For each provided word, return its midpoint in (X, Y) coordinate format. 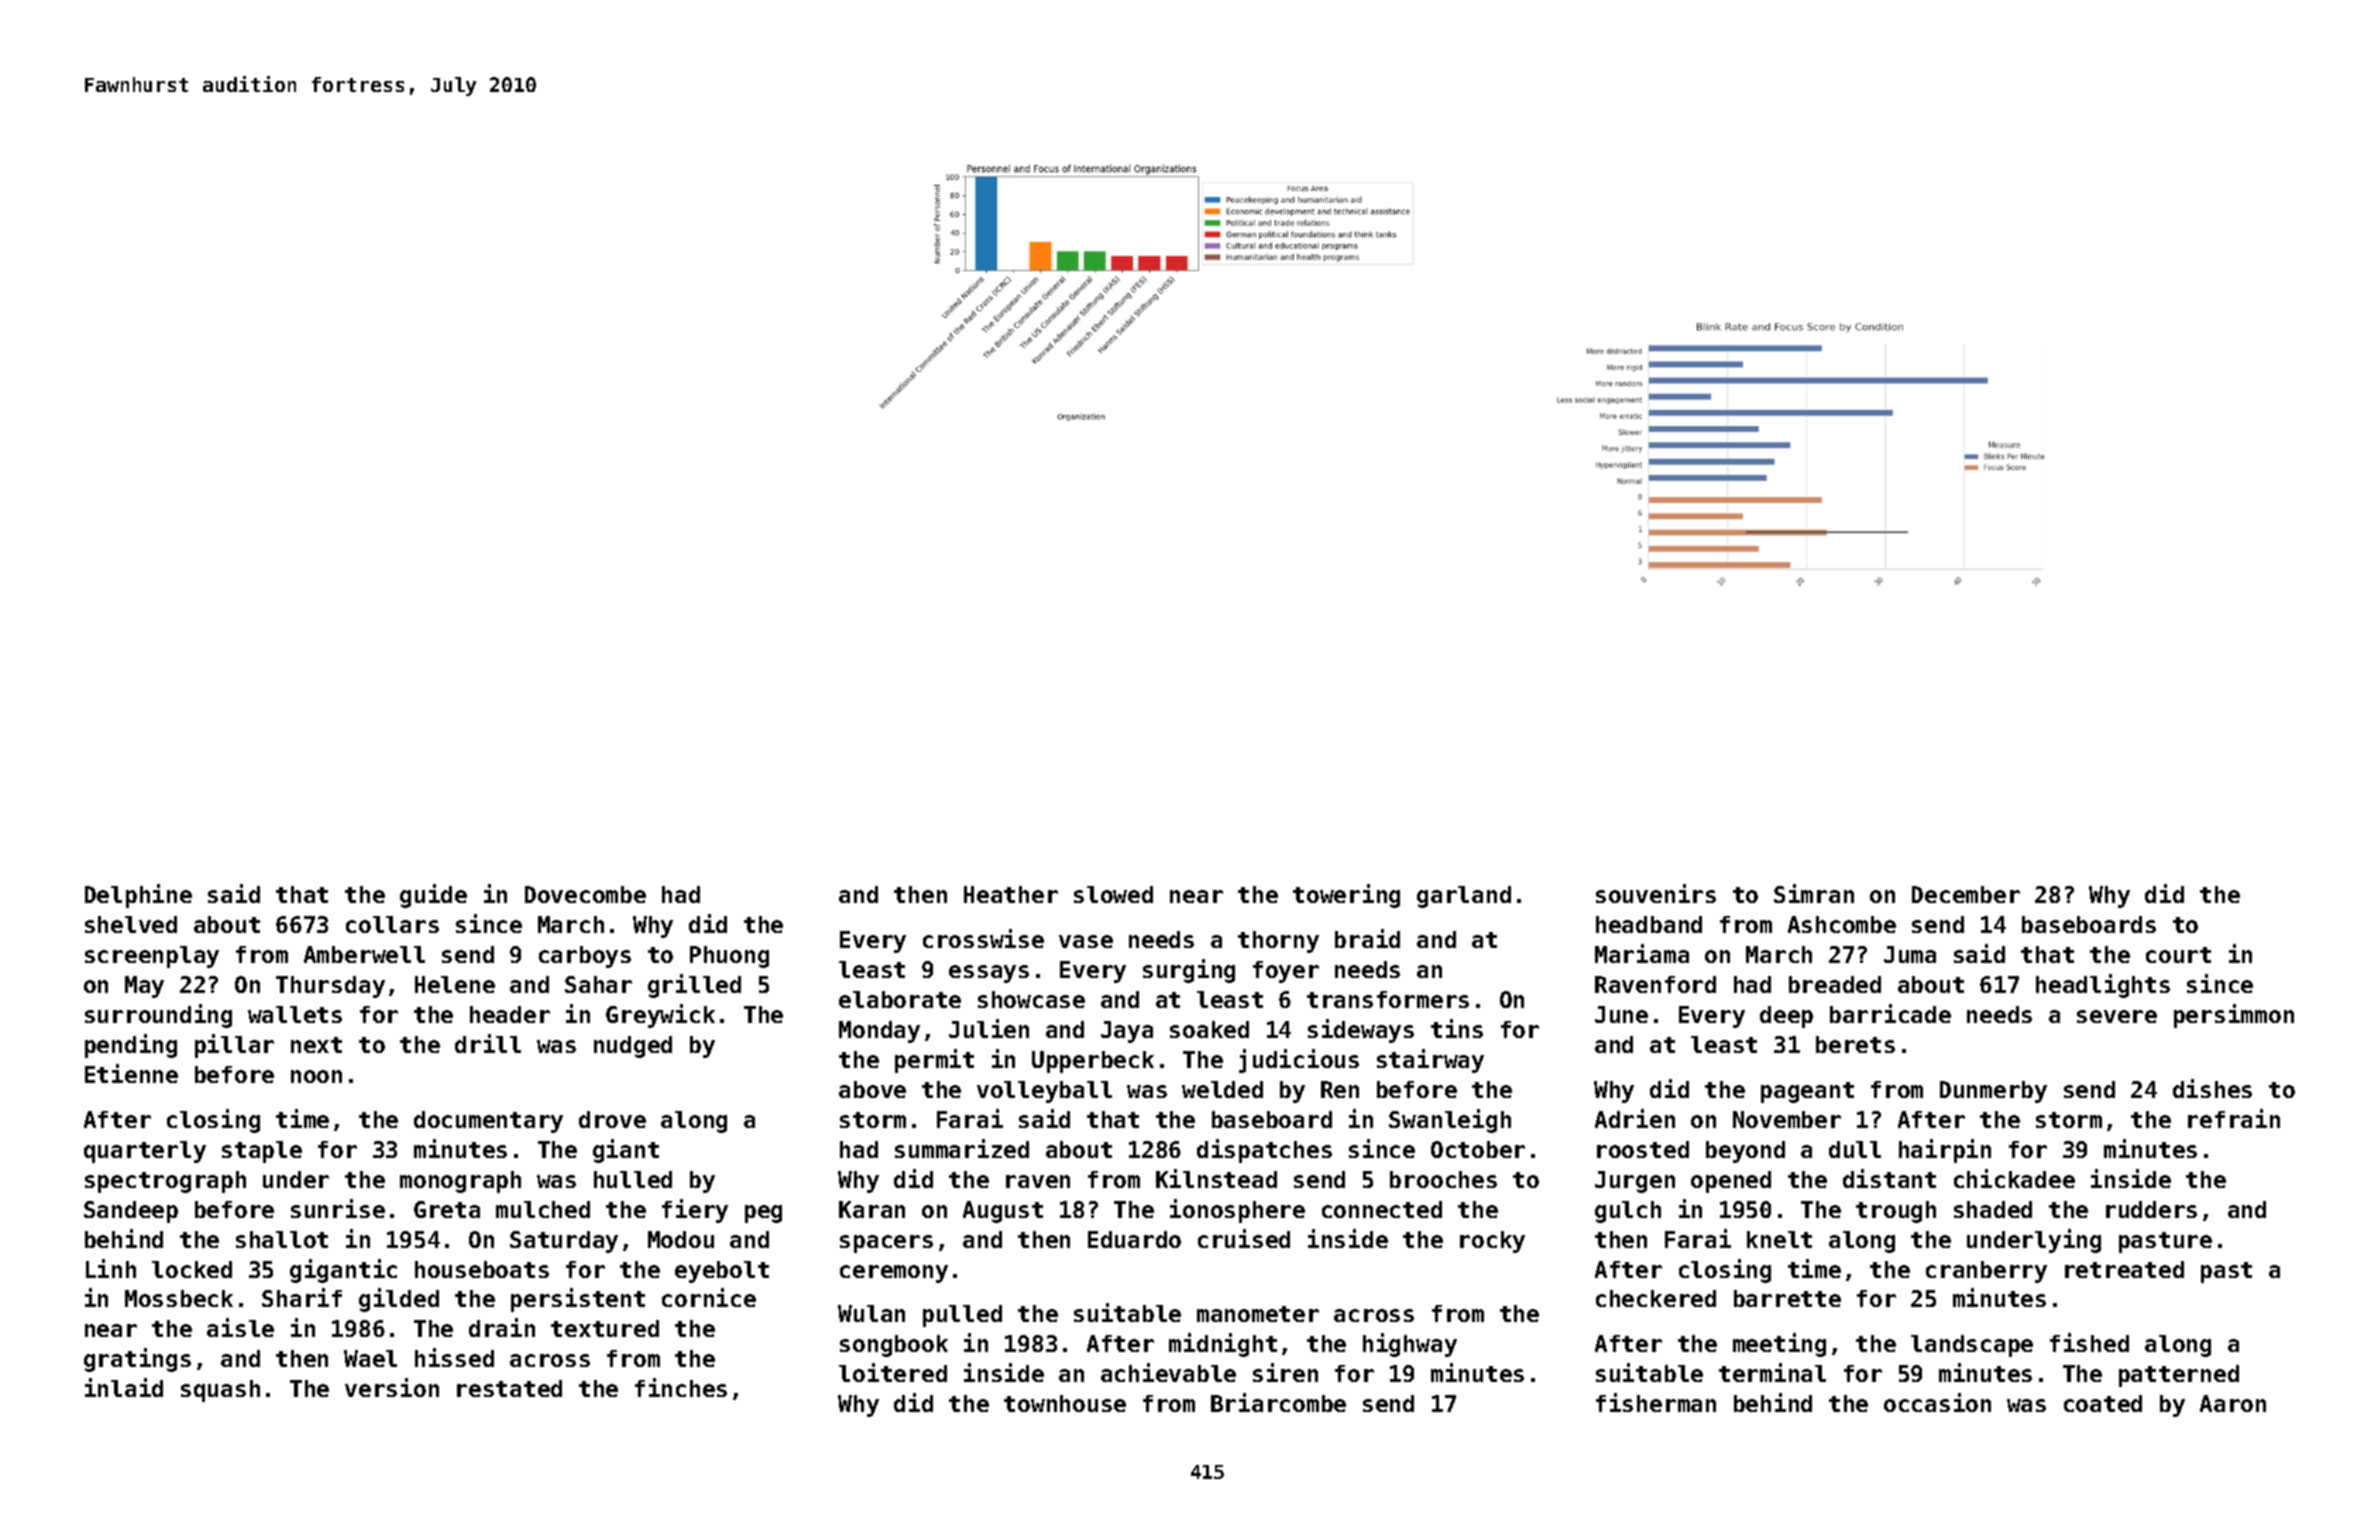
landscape (1972, 1346)
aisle (240, 1327)
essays (989, 974)
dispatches (1264, 1151)
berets (1855, 1044)
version (392, 1387)
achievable (1168, 1372)
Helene (455, 984)
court (2178, 955)
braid (1367, 938)
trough (1896, 1212)
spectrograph (165, 1182)
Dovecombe (585, 894)
